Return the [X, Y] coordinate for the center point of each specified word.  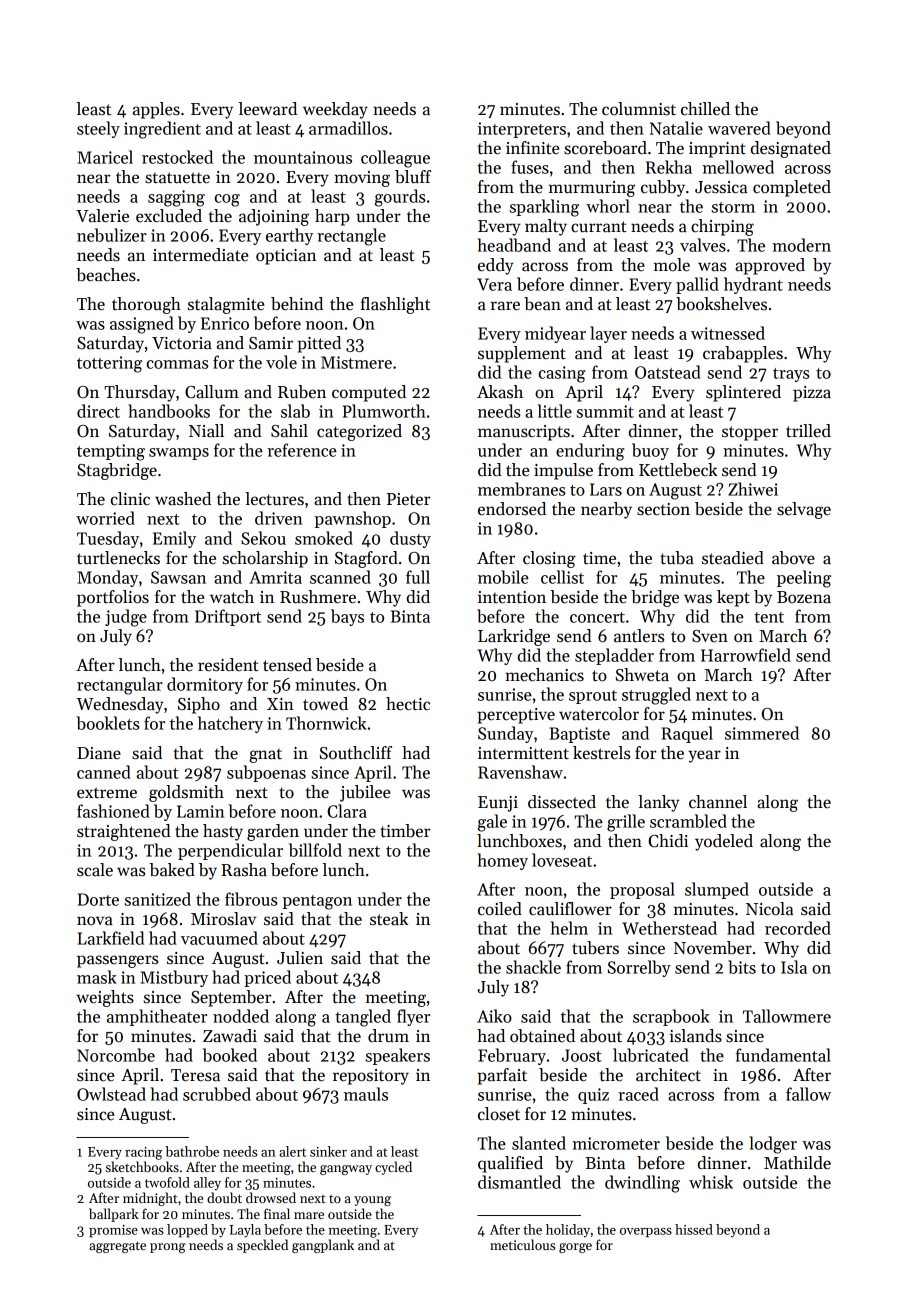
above [793, 558]
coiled [500, 909]
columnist [639, 109]
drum [388, 1036]
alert [292, 1151]
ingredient [162, 130]
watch [232, 597]
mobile [503, 577]
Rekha [669, 167]
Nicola [769, 909]
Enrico [225, 323]
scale [95, 870]
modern [801, 245]
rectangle [351, 237]
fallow [808, 1094]
